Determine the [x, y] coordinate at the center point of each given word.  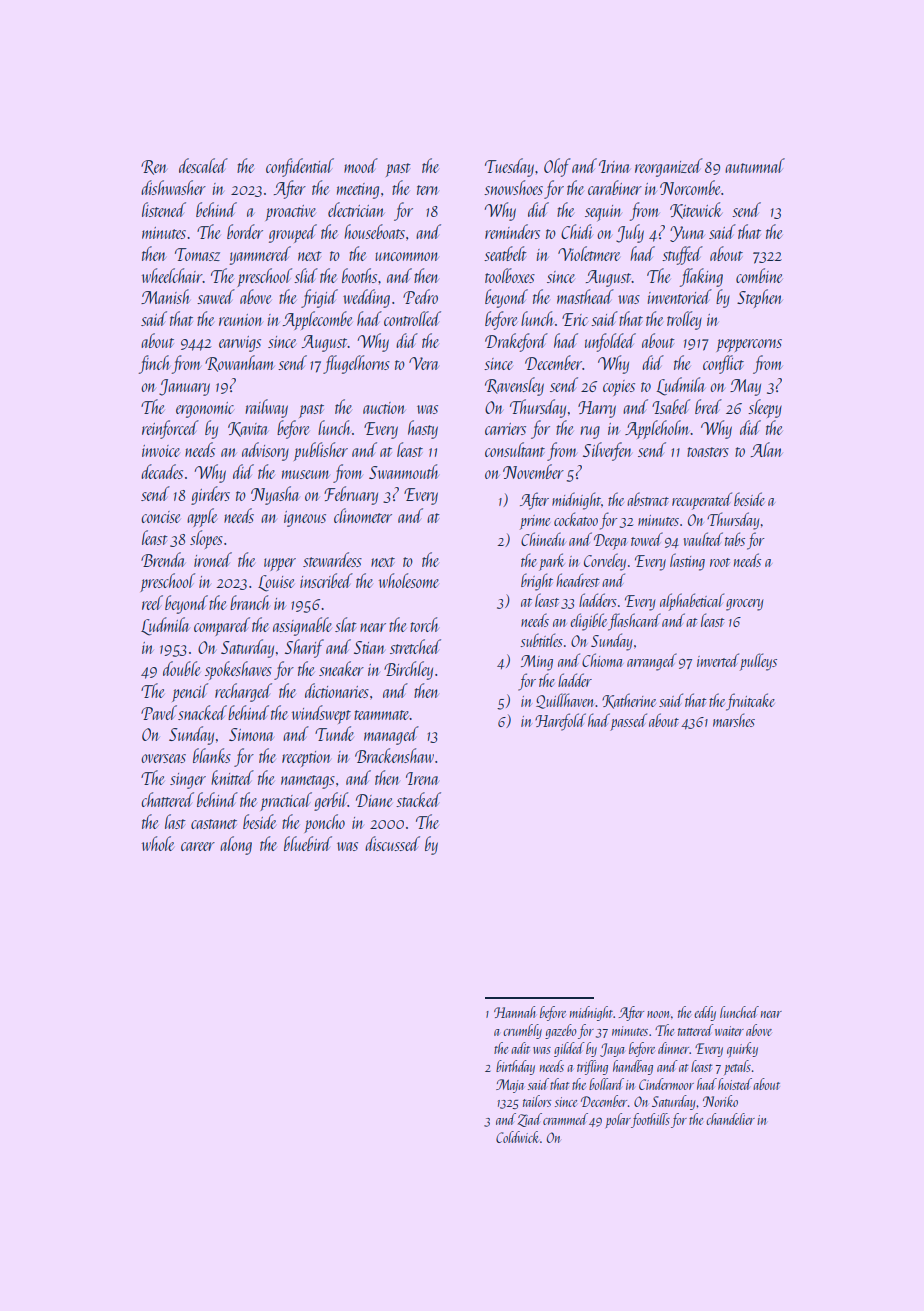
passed [628, 722]
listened [164, 209]
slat [346, 624]
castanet [214, 824]
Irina [614, 166]
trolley [684, 320]
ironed [213, 559]
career [198, 846]
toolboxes [510, 275]
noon [658, 1014]
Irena [422, 778]
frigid [319, 298]
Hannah [515, 1012]
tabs [735, 539]
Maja [510, 1086]
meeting [358, 191]
